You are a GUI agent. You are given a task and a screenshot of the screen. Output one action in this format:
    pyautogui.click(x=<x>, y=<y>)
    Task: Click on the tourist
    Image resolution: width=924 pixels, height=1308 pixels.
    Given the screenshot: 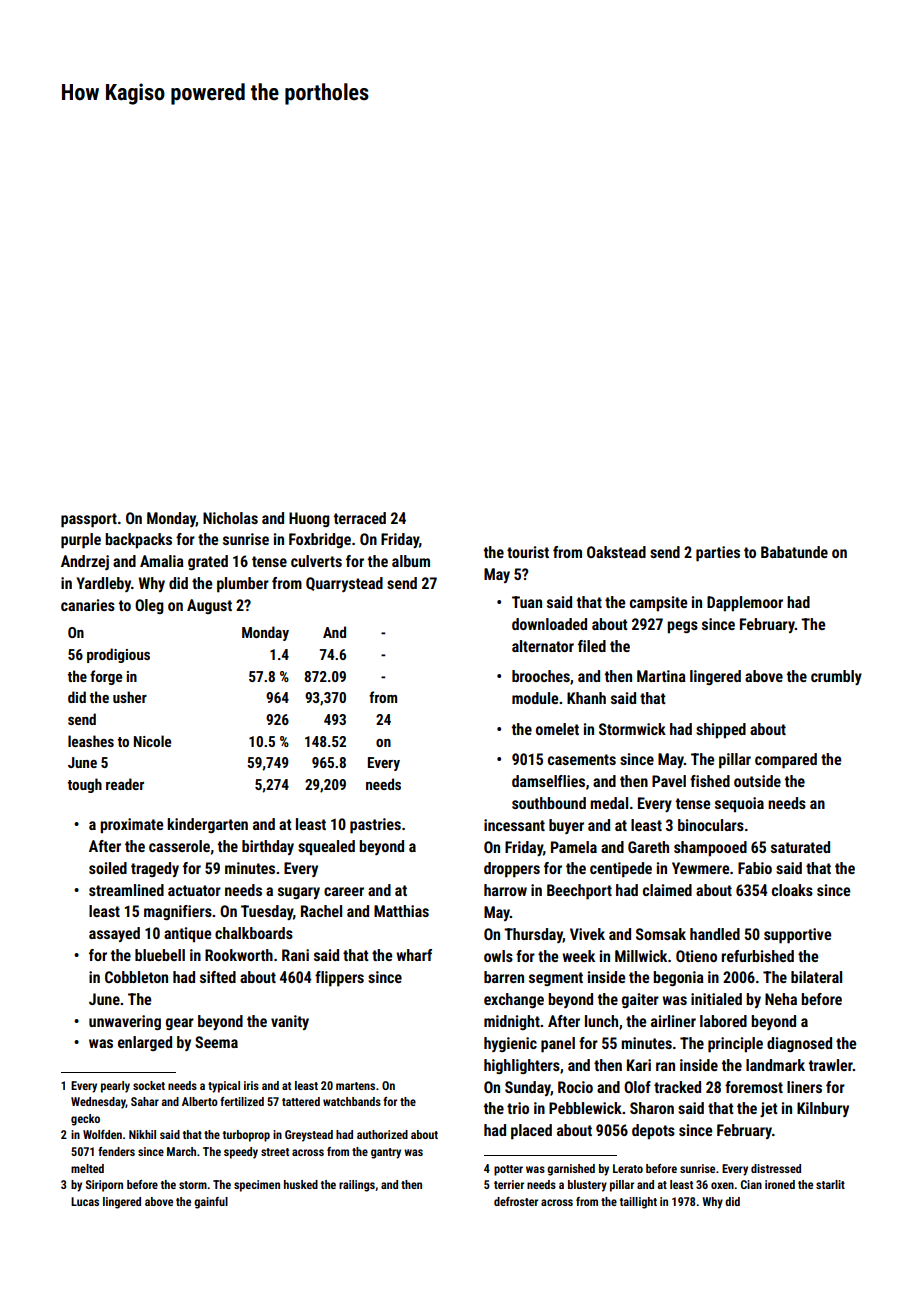 What is the action you would take?
    pyautogui.click(x=528, y=552)
